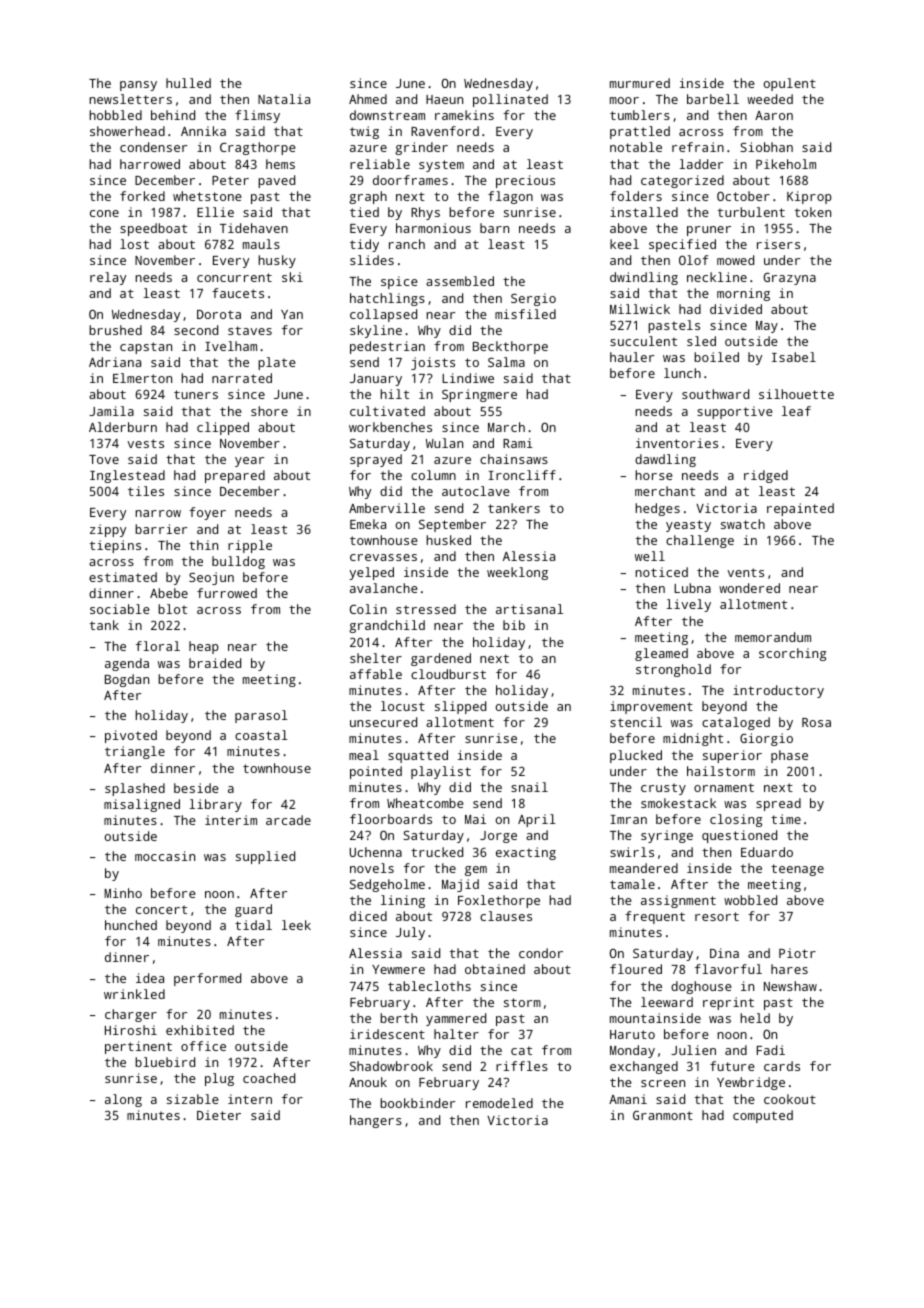  What do you see at coordinates (261, 735) in the screenshot?
I see `coastal` at bounding box center [261, 735].
